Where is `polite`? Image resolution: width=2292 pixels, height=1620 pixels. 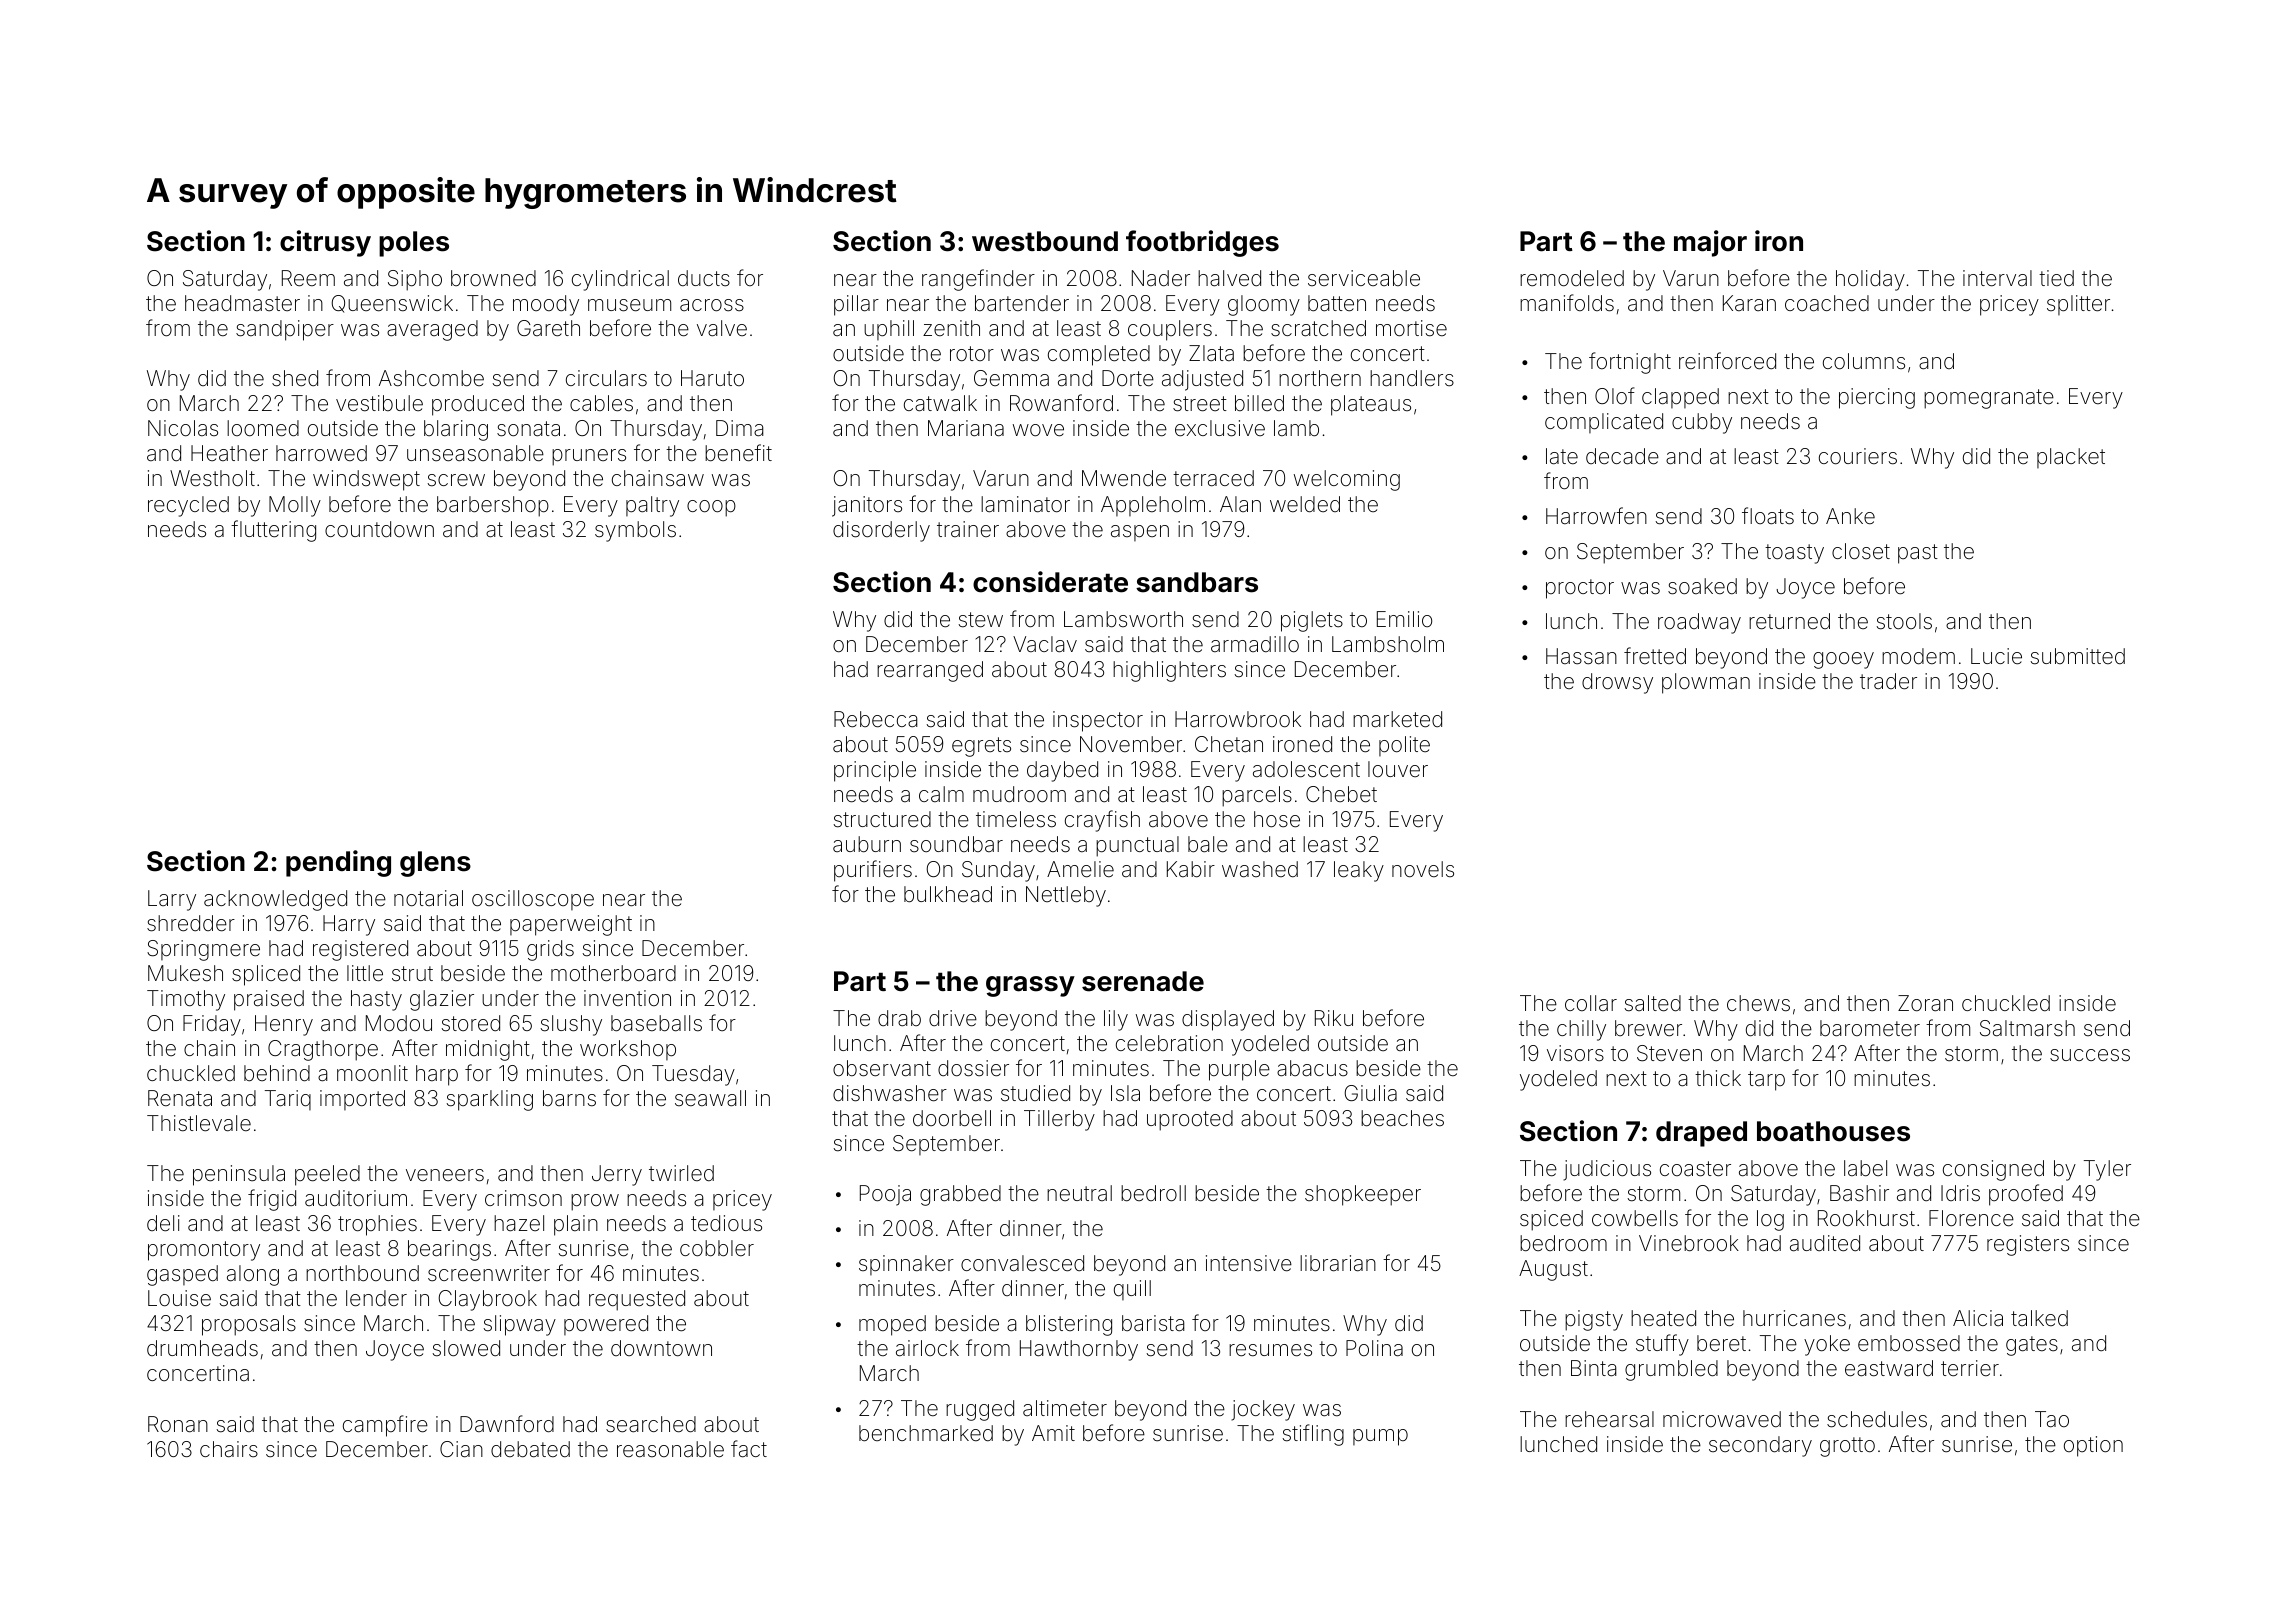 polite is located at coordinates (1404, 746).
